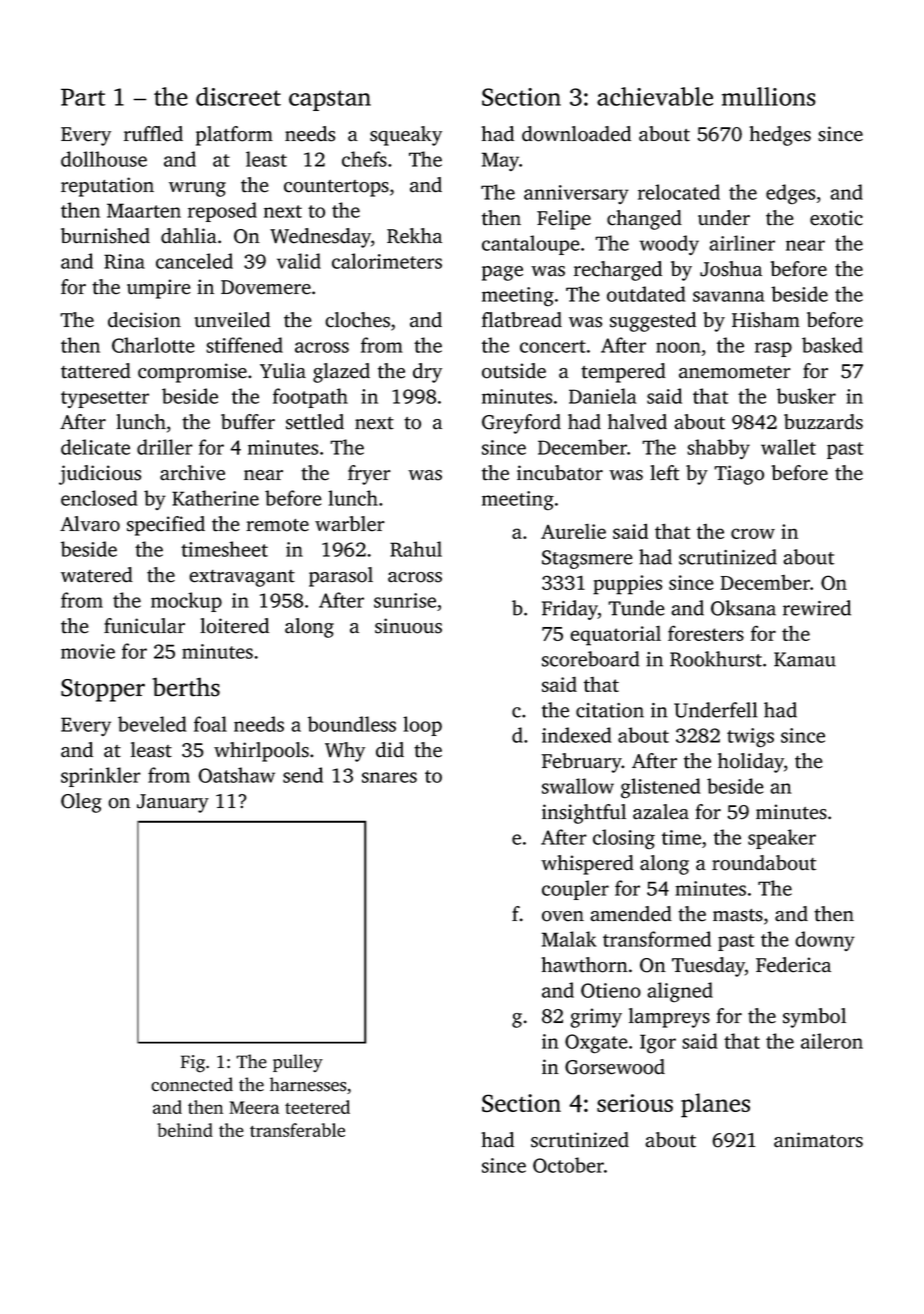  What do you see at coordinates (655, 96) in the screenshot?
I see `achievable` at bounding box center [655, 96].
